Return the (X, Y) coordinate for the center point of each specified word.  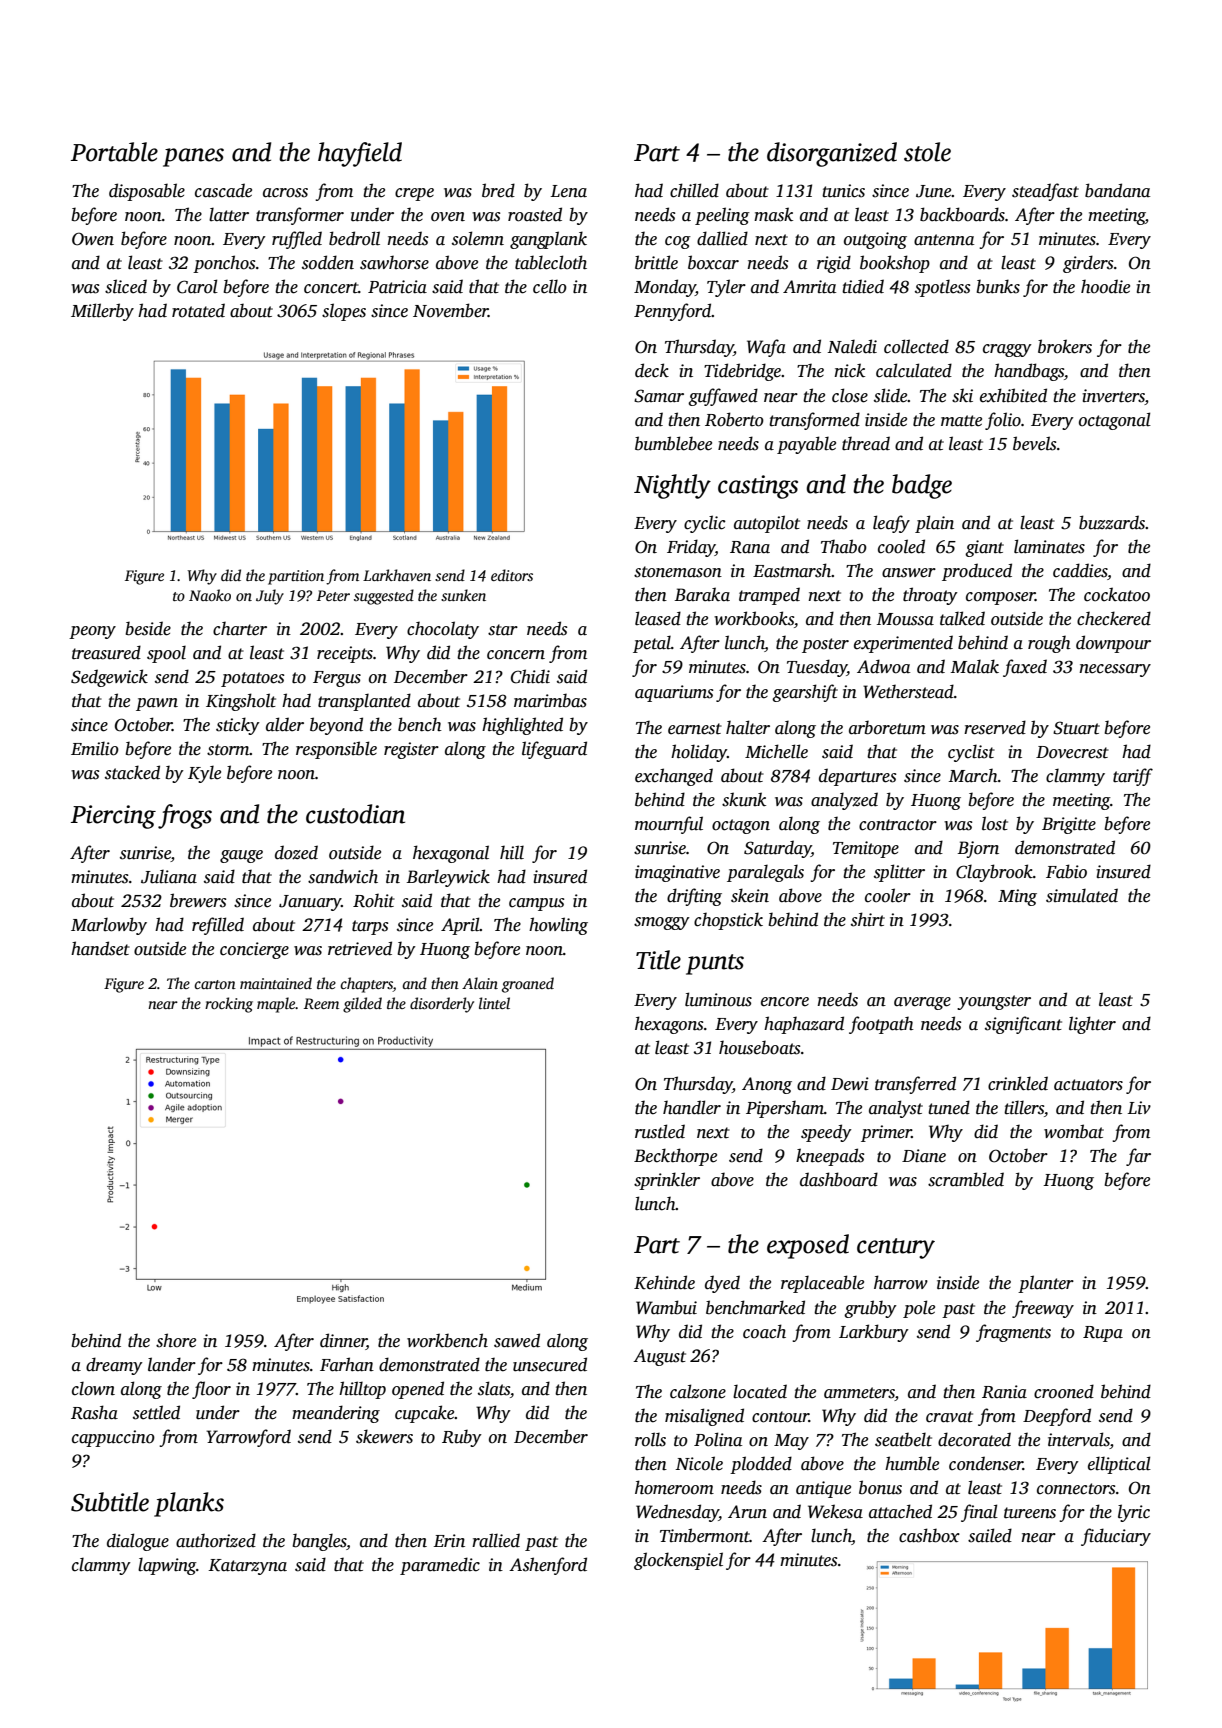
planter (1046, 1284)
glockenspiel (678, 1561)
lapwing (167, 1566)
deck (652, 370)
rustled (660, 1131)
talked (962, 618)
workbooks (754, 618)
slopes (344, 312)
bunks (998, 286)
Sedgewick (109, 678)
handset (100, 948)
